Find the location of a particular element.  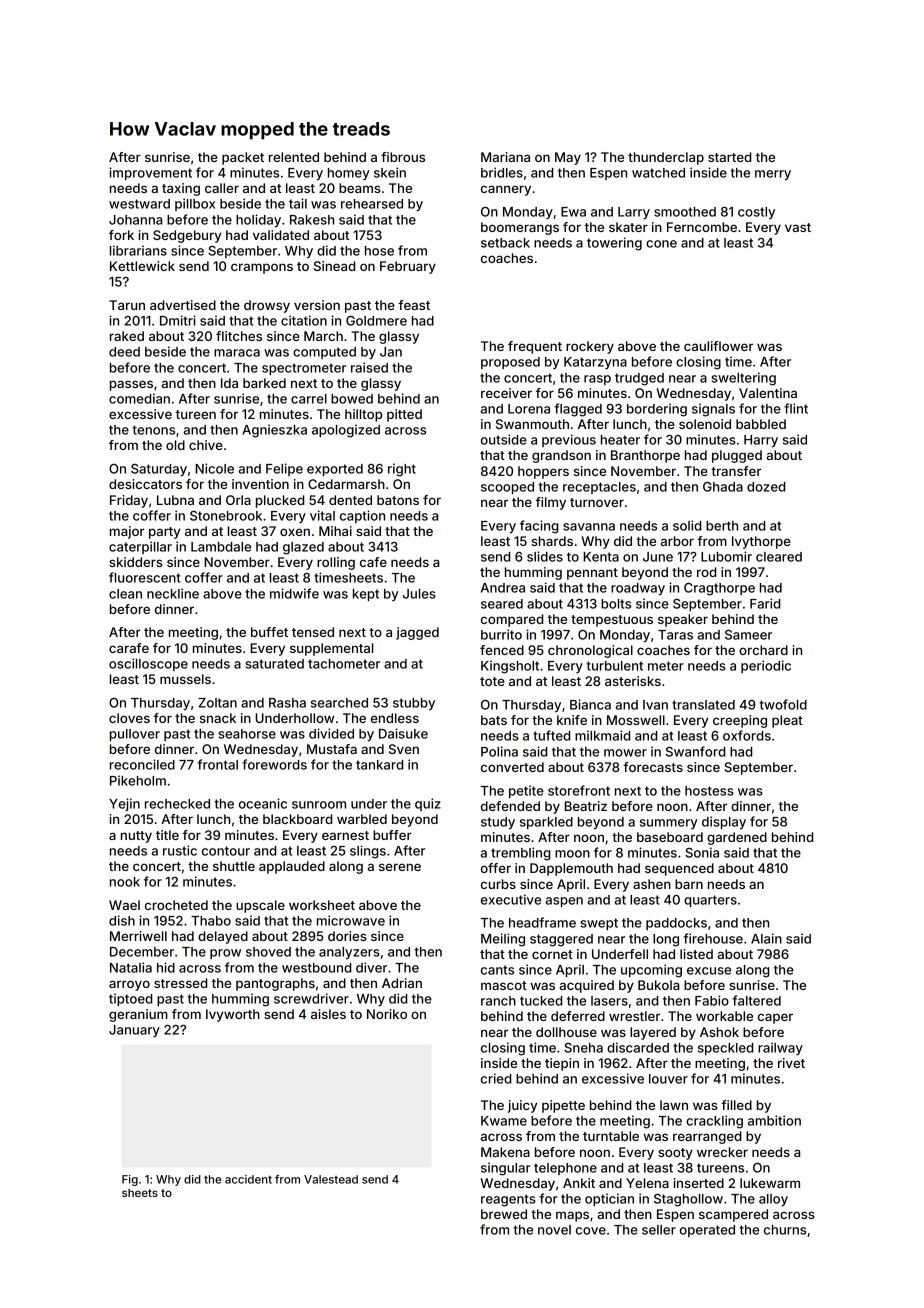

tail is located at coordinates (298, 203).
